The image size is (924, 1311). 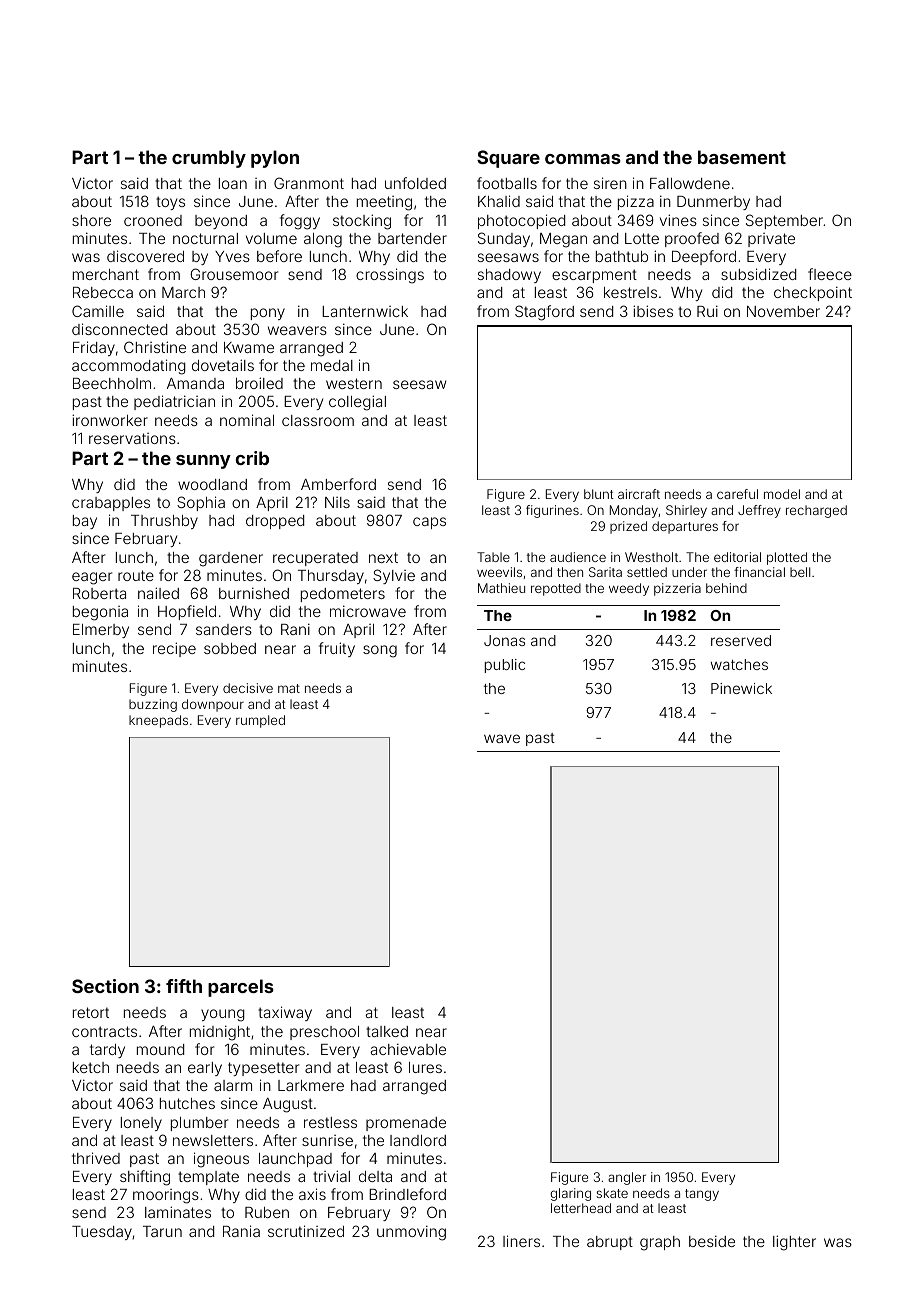 I want to click on retort, so click(x=91, y=1012).
